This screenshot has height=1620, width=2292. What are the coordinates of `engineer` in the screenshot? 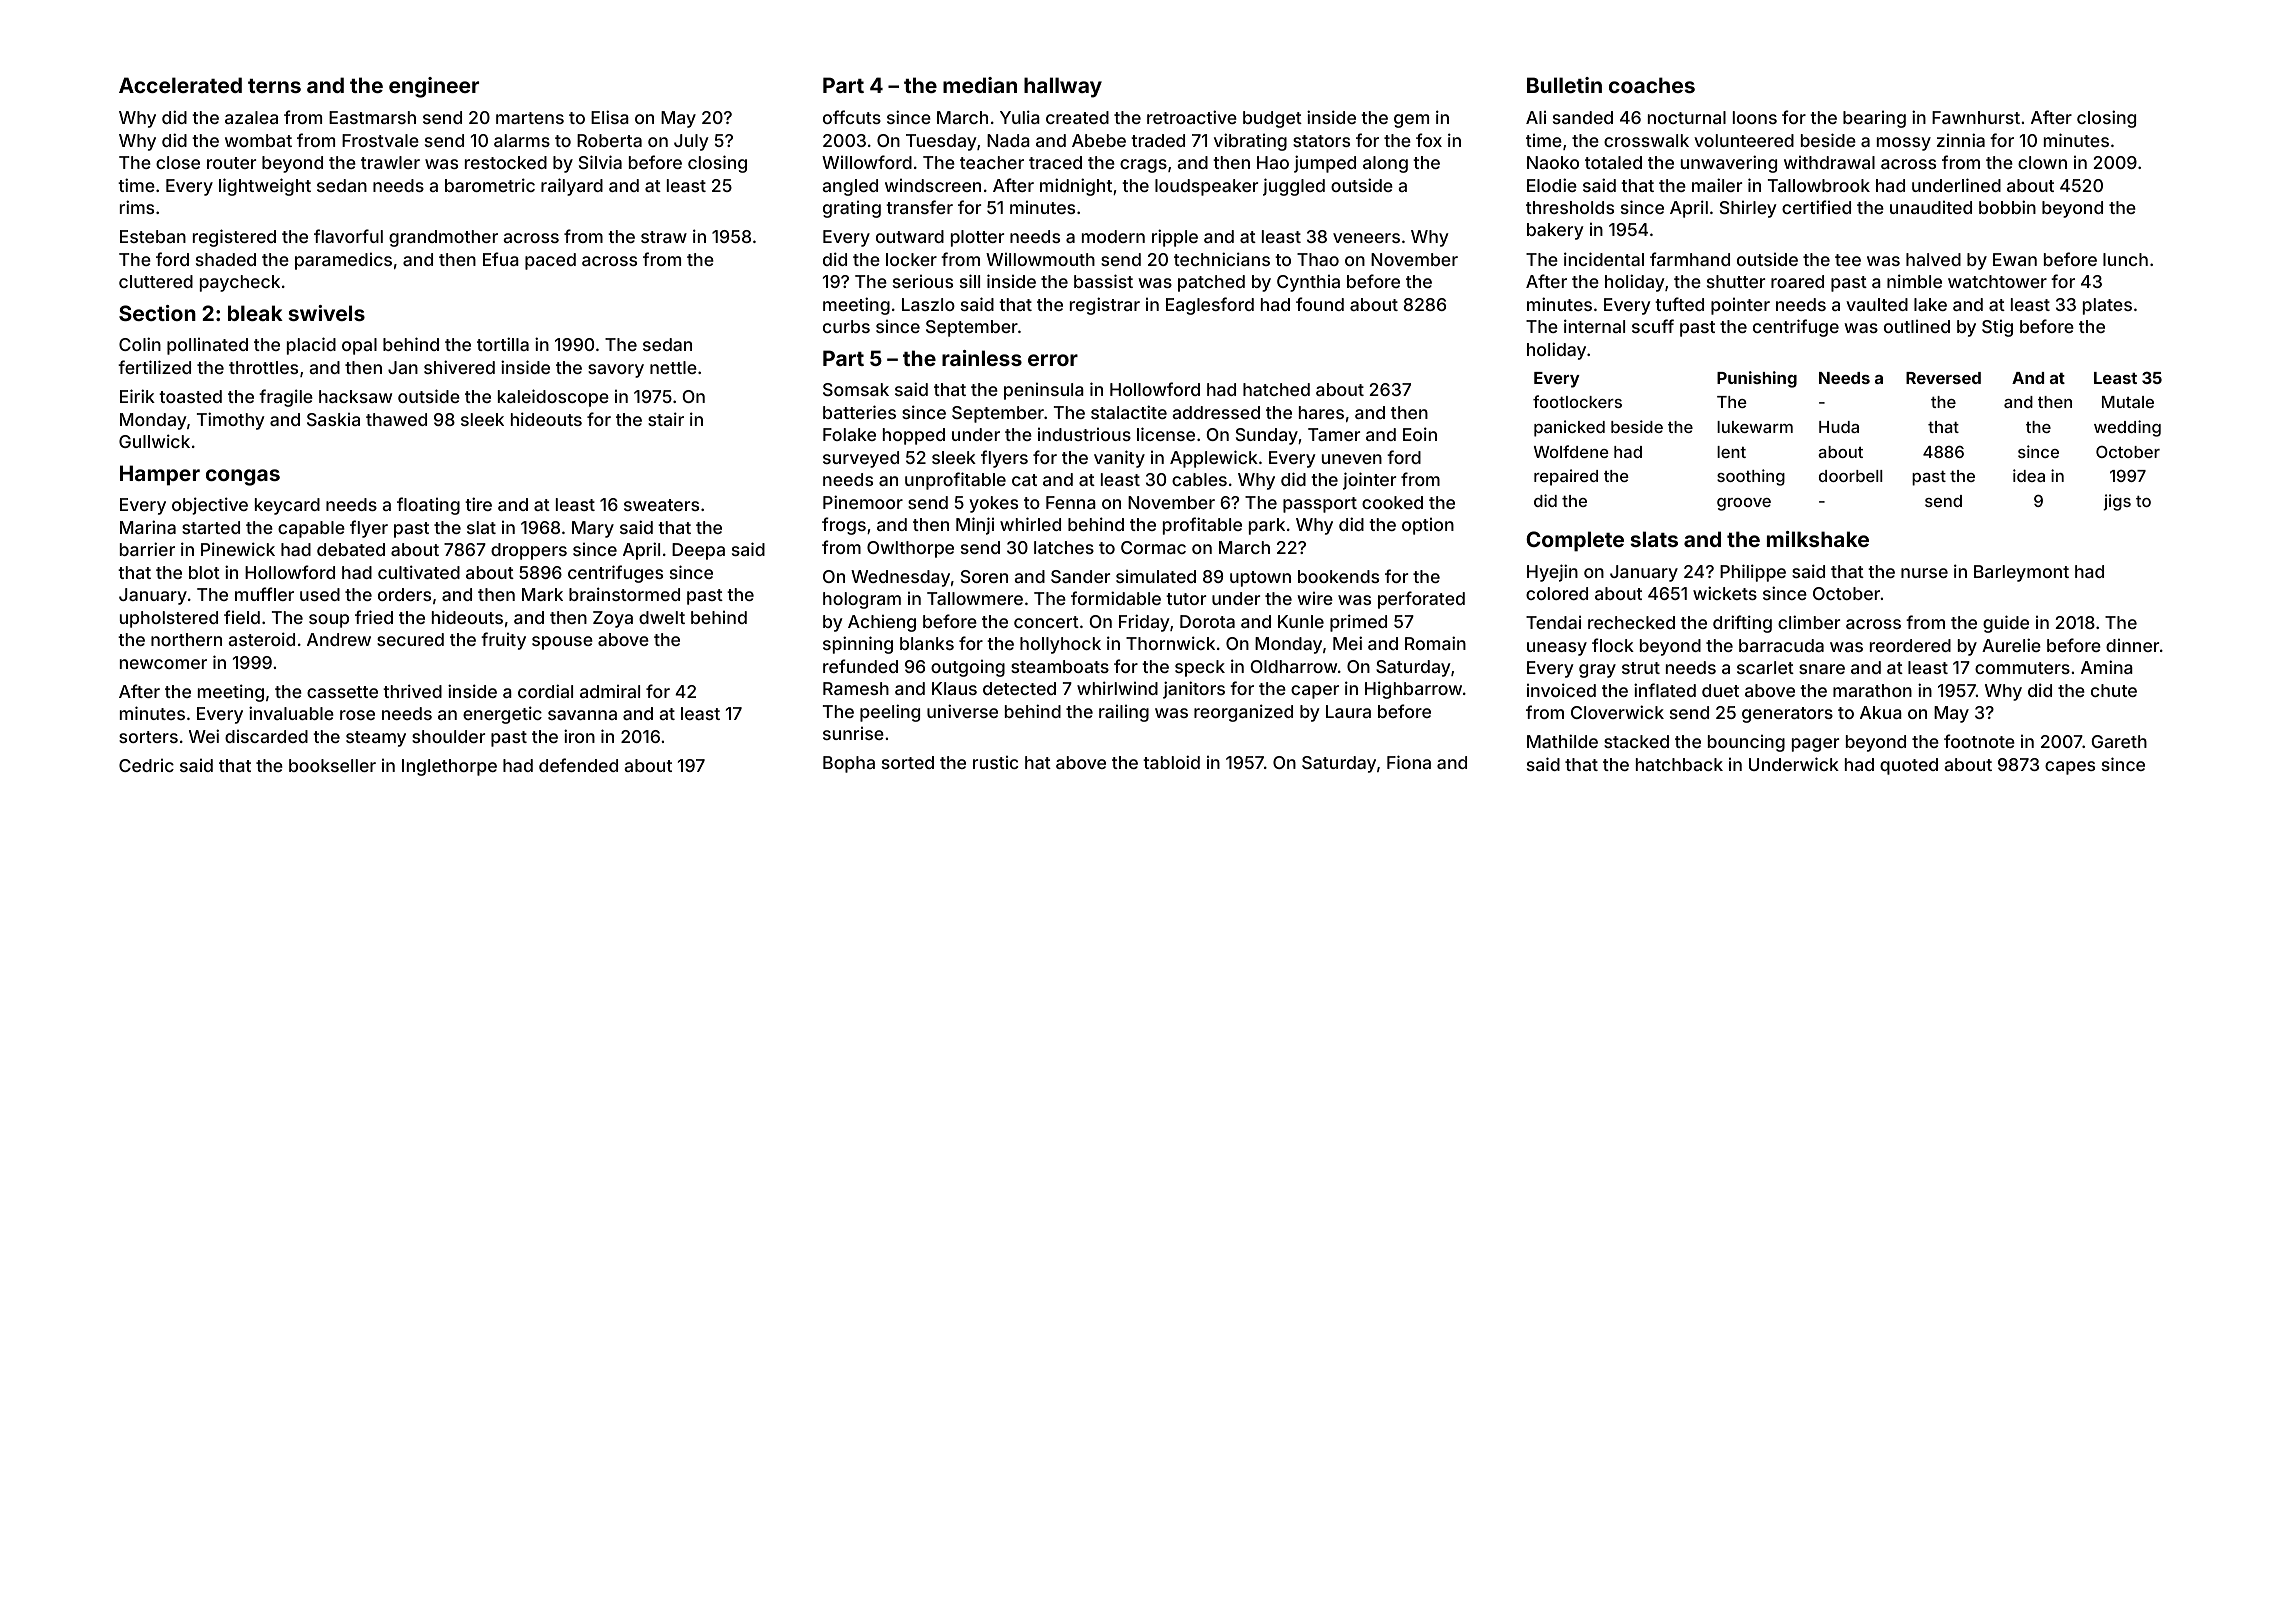 It's located at (434, 87).
